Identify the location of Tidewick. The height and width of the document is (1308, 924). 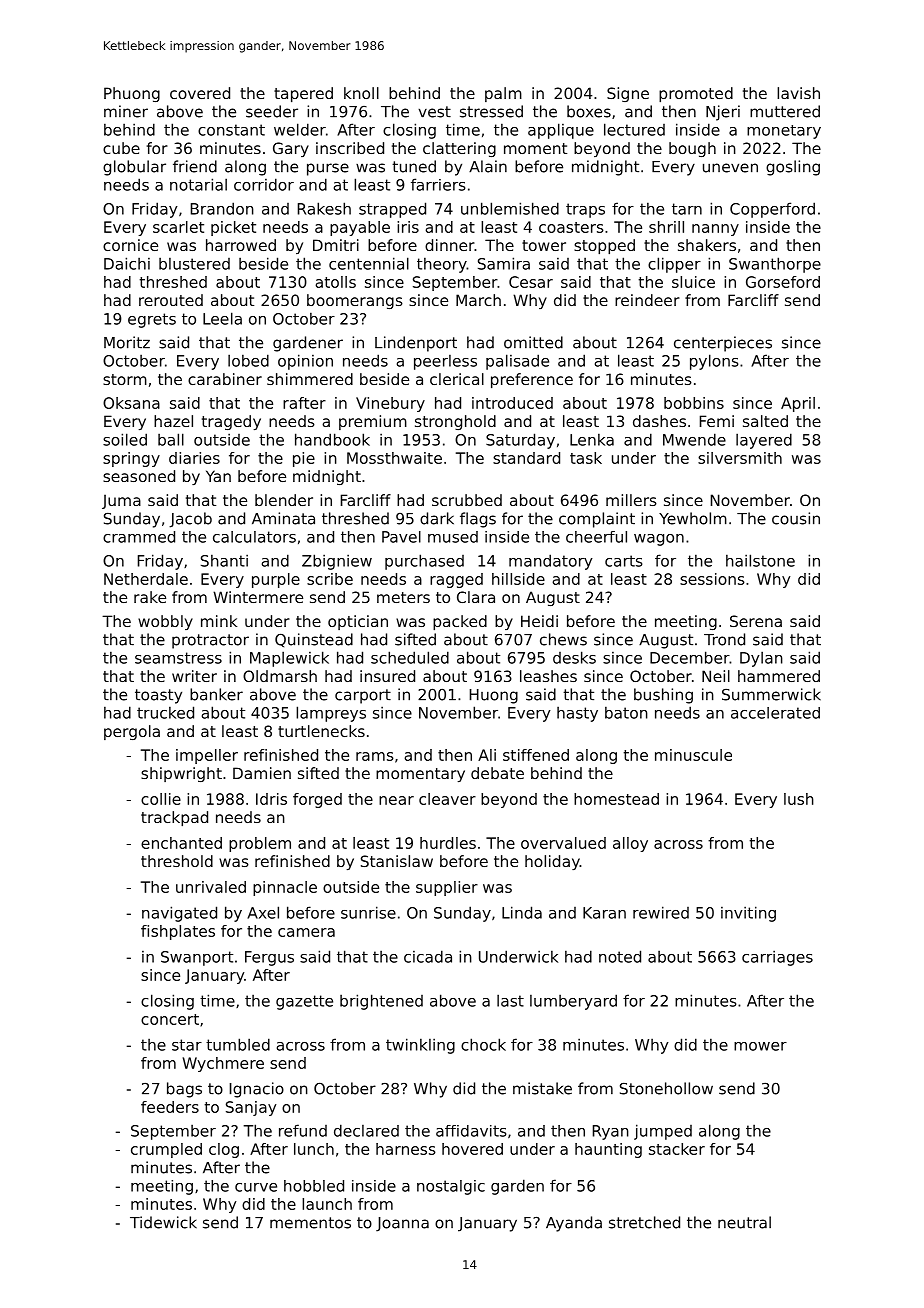
(163, 1222).
